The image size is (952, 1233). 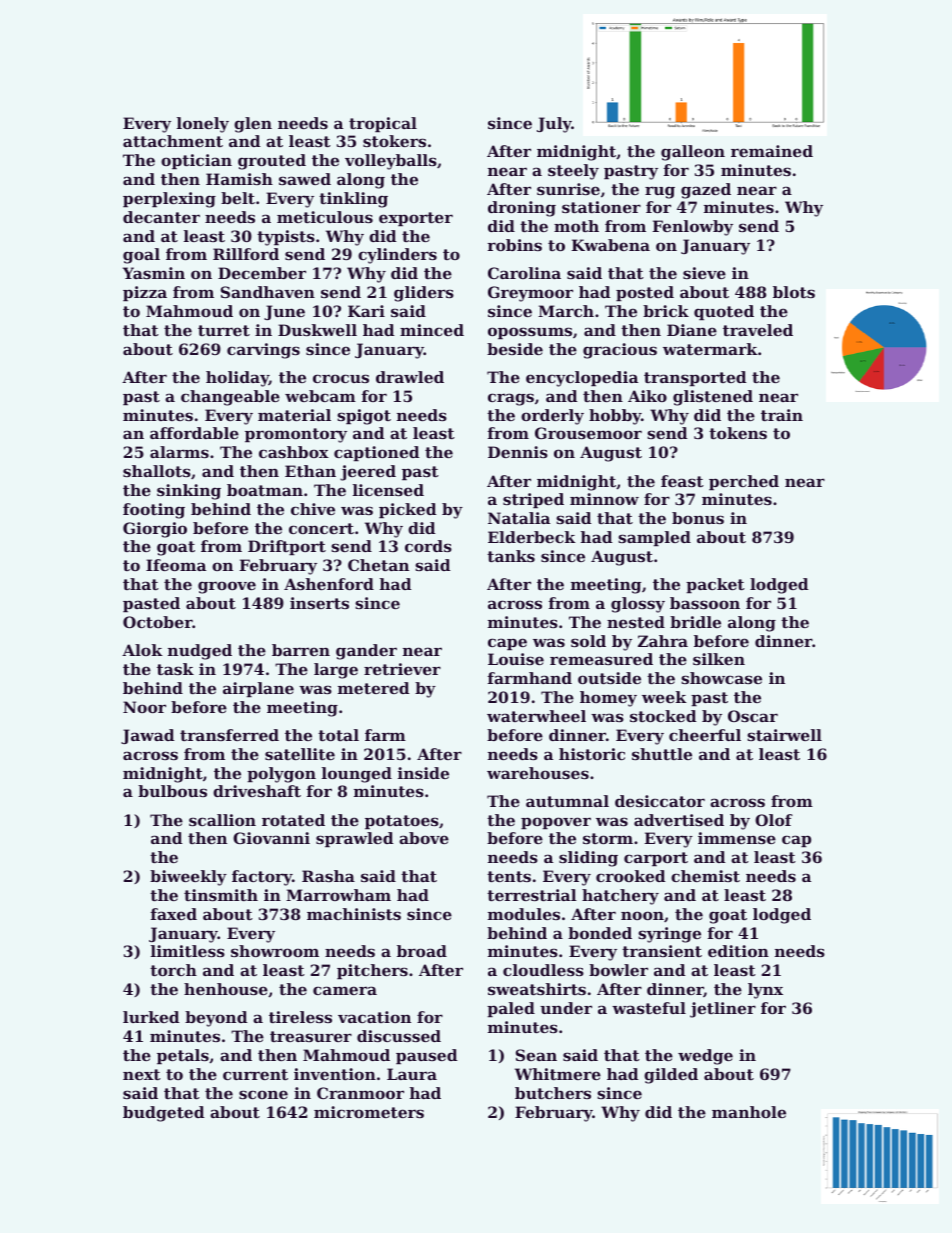 What do you see at coordinates (514, 245) in the document?
I see `robins` at bounding box center [514, 245].
